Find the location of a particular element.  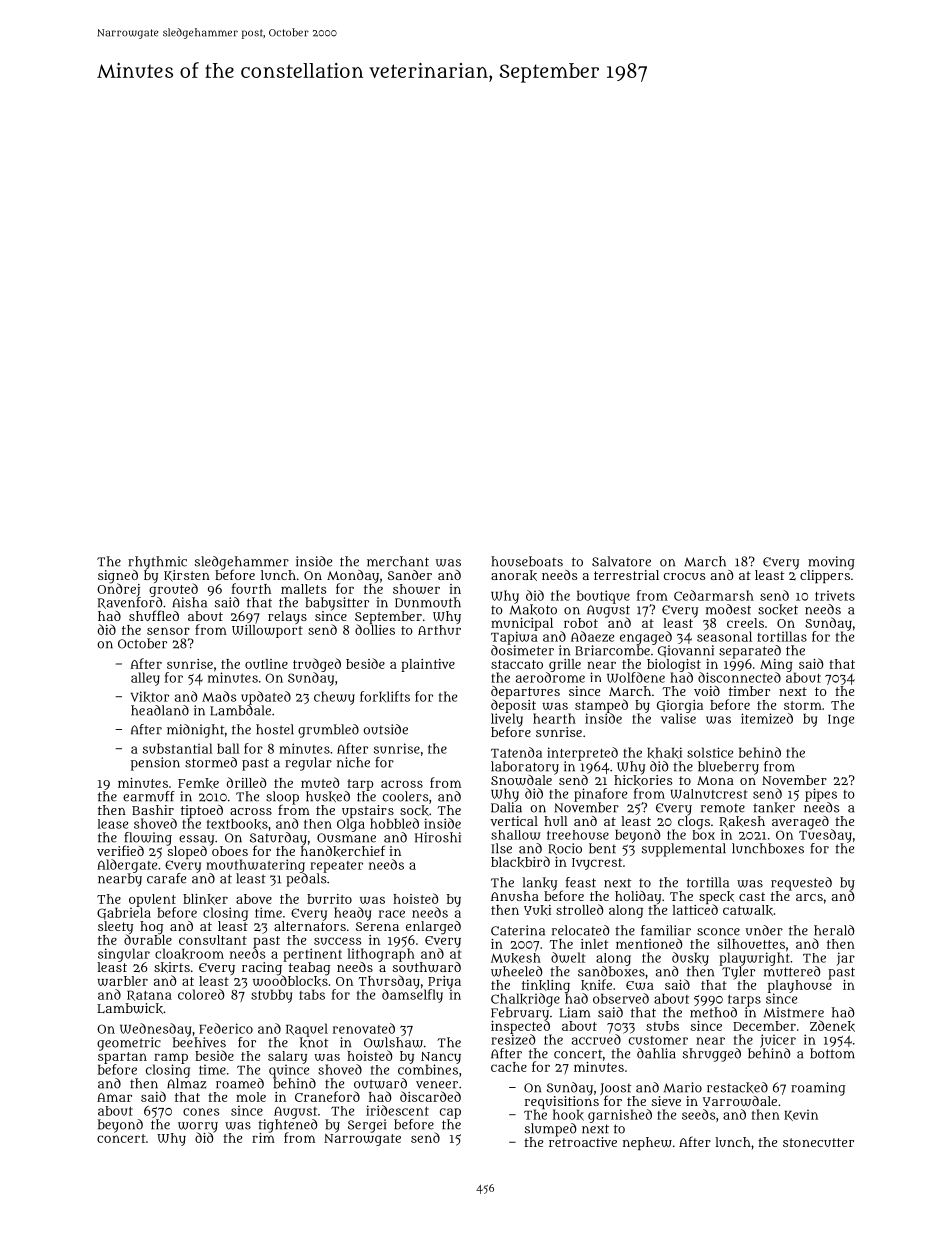

houseboats is located at coordinates (527, 561).
